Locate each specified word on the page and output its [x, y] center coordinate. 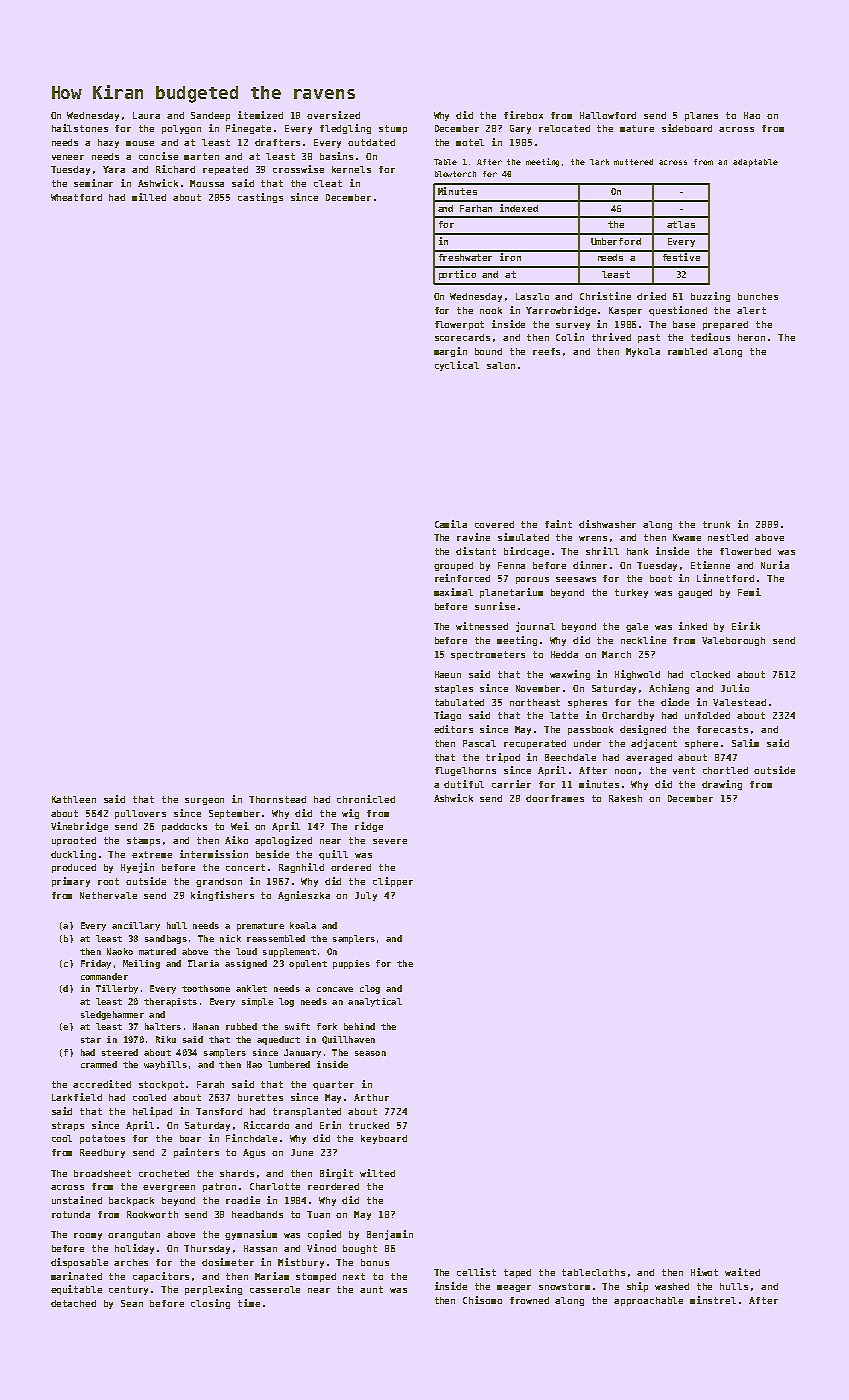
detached [73, 1303]
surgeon [204, 801]
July [366, 896]
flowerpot [459, 325]
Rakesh [625, 798]
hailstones [80, 128]
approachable [648, 1301]
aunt [371, 1289]
